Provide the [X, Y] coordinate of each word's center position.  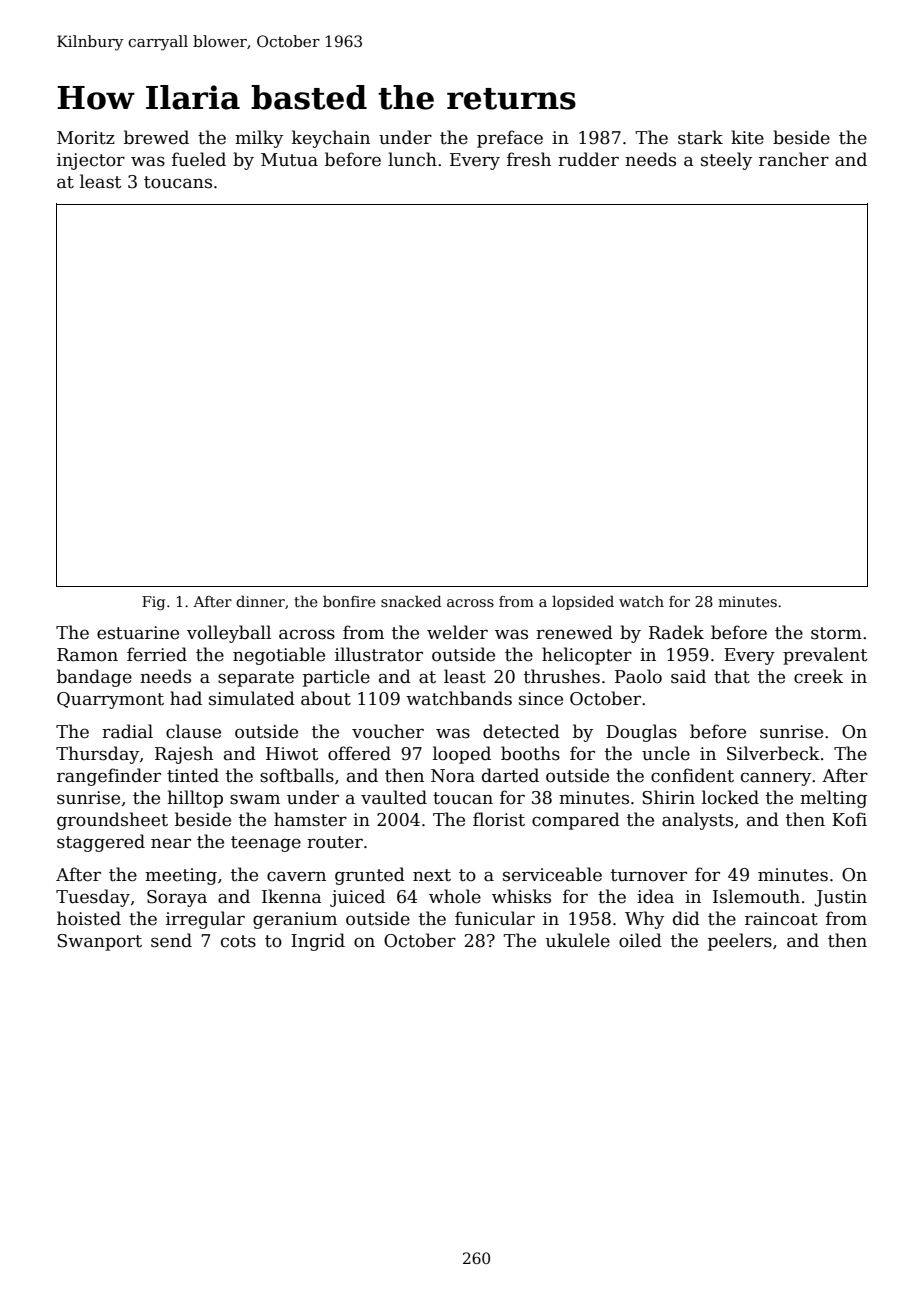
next [432, 875]
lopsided [583, 602]
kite [747, 137]
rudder [588, 159]
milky [259, 139]
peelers [740, 942]
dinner [260, 601]
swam [255, 799]
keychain [331, 139]
